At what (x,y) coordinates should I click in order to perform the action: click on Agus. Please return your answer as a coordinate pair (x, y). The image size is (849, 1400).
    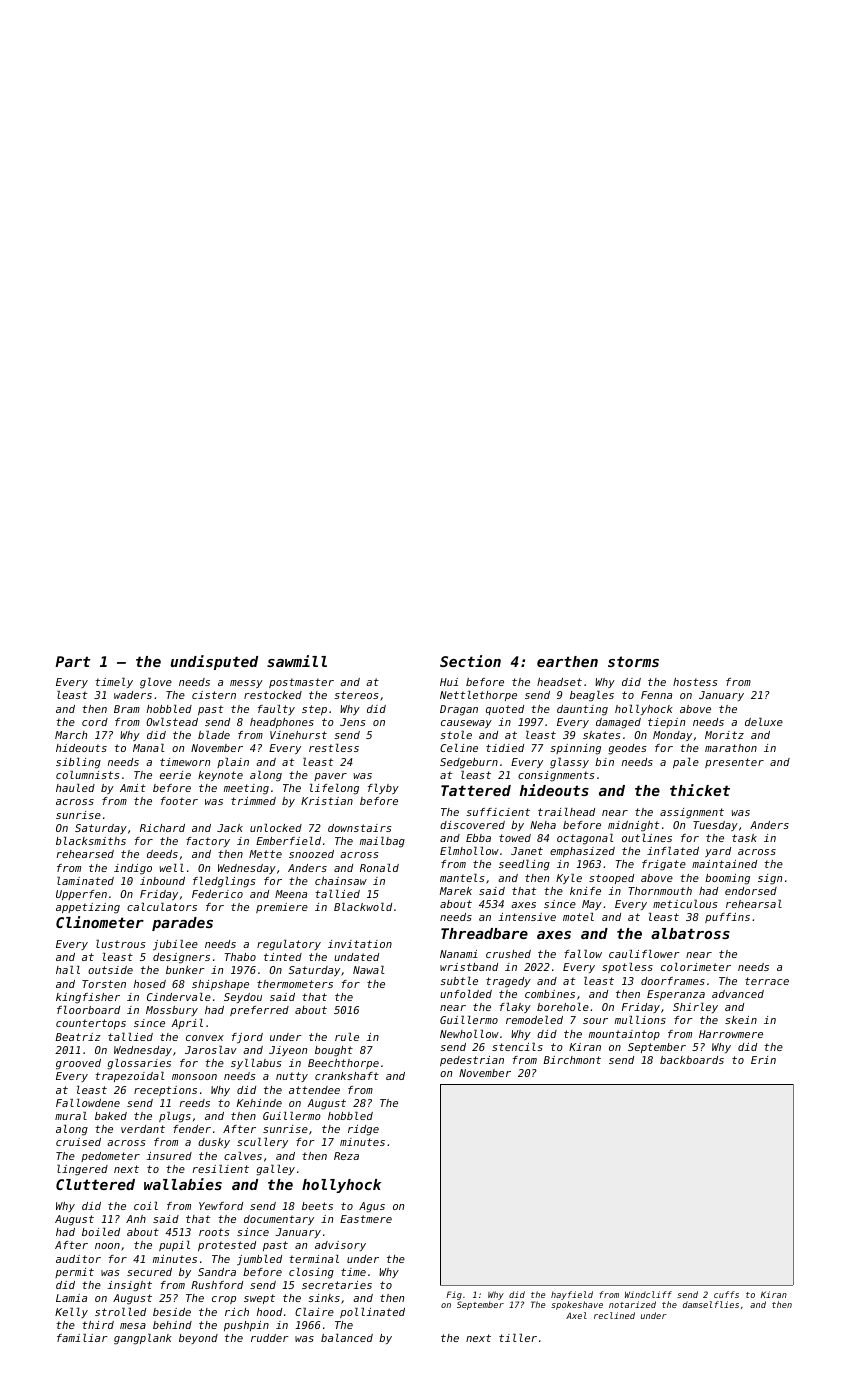
    Looking at the image, I should click on (372, 1207).
